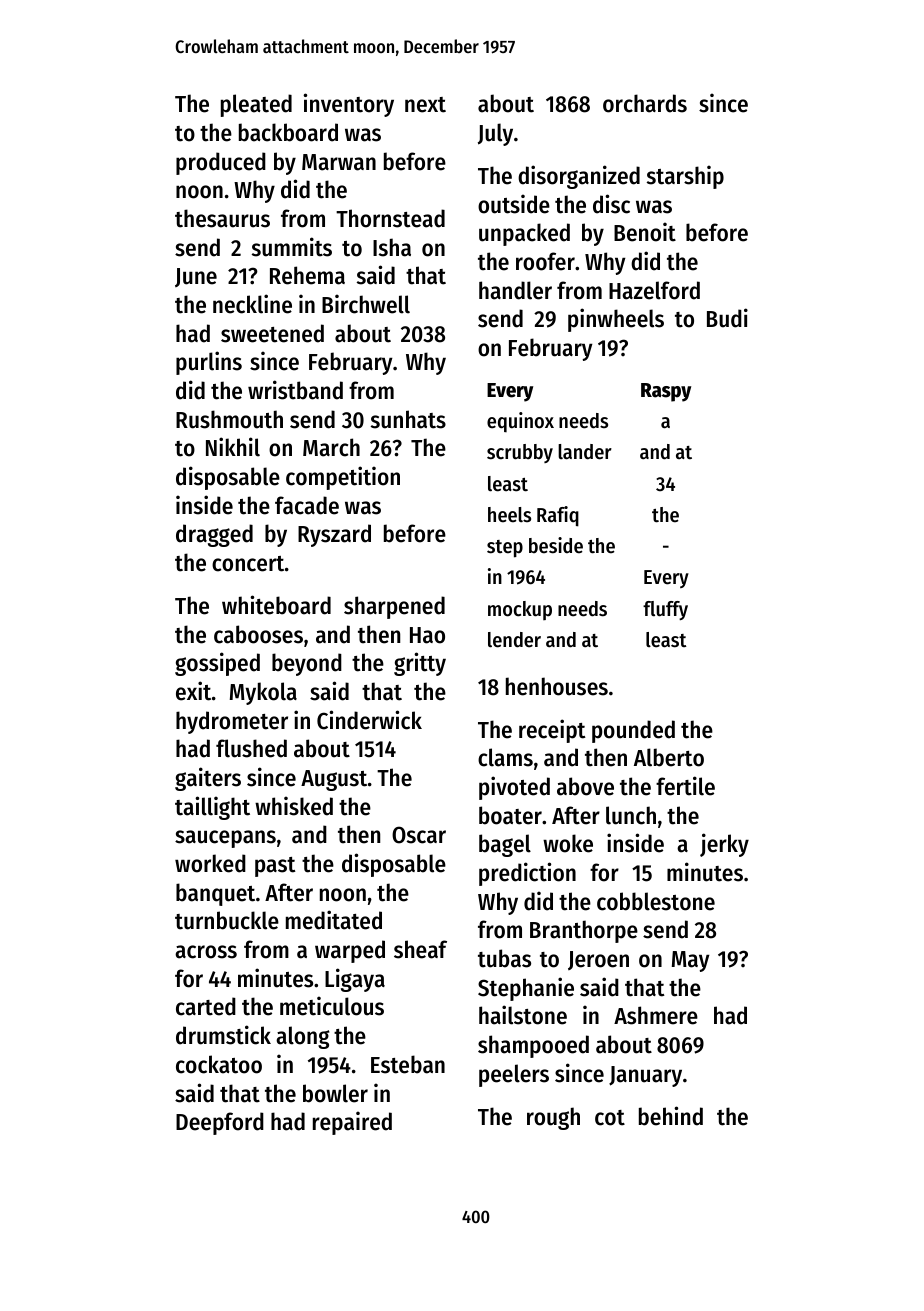 This screenshot has width=924, height=1311. Describe the element at coordinates (352, 1123) in the screenshot. I see `repaired` at that location.
